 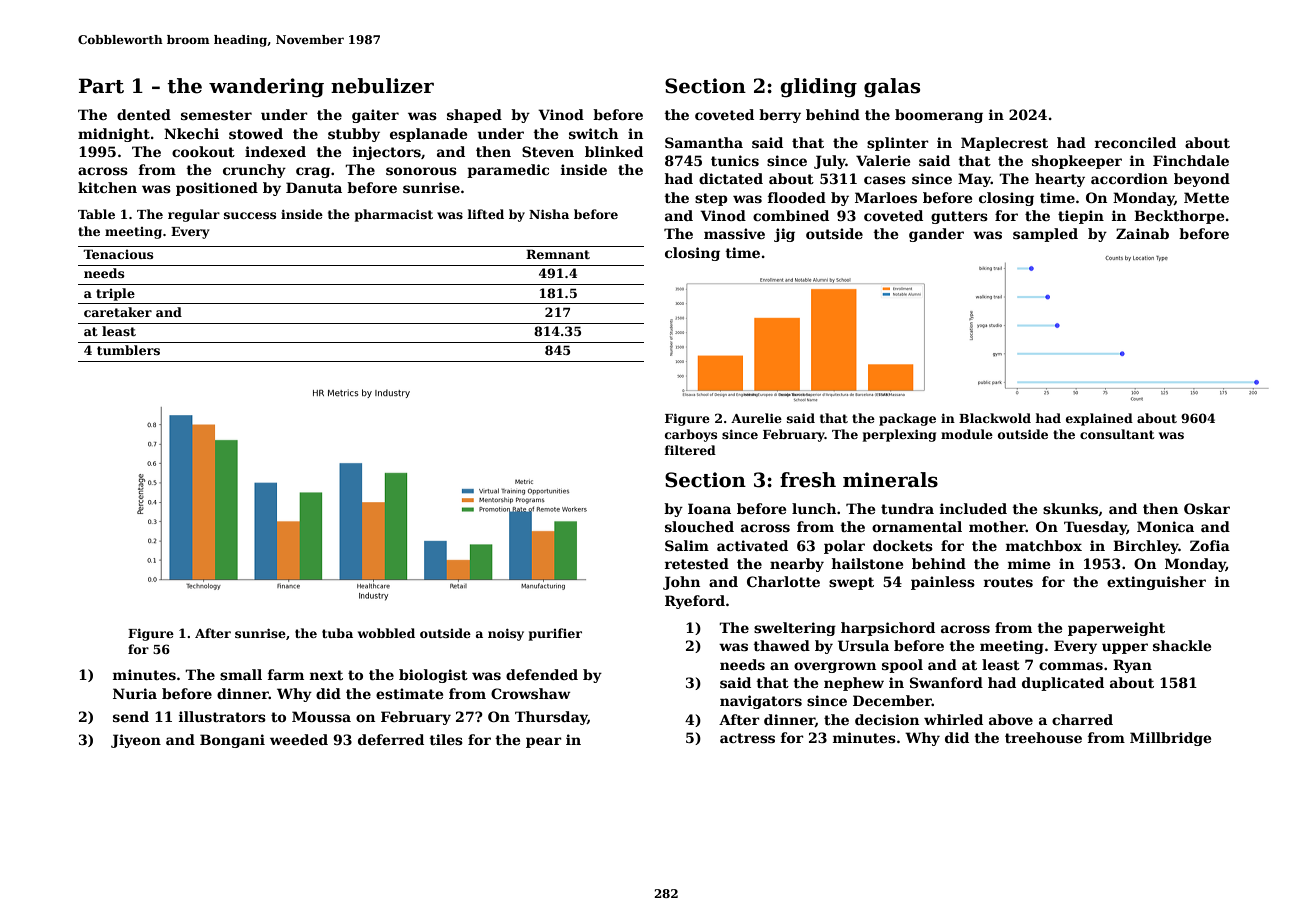 I want to click on gander, so click(x=936, y=235).
